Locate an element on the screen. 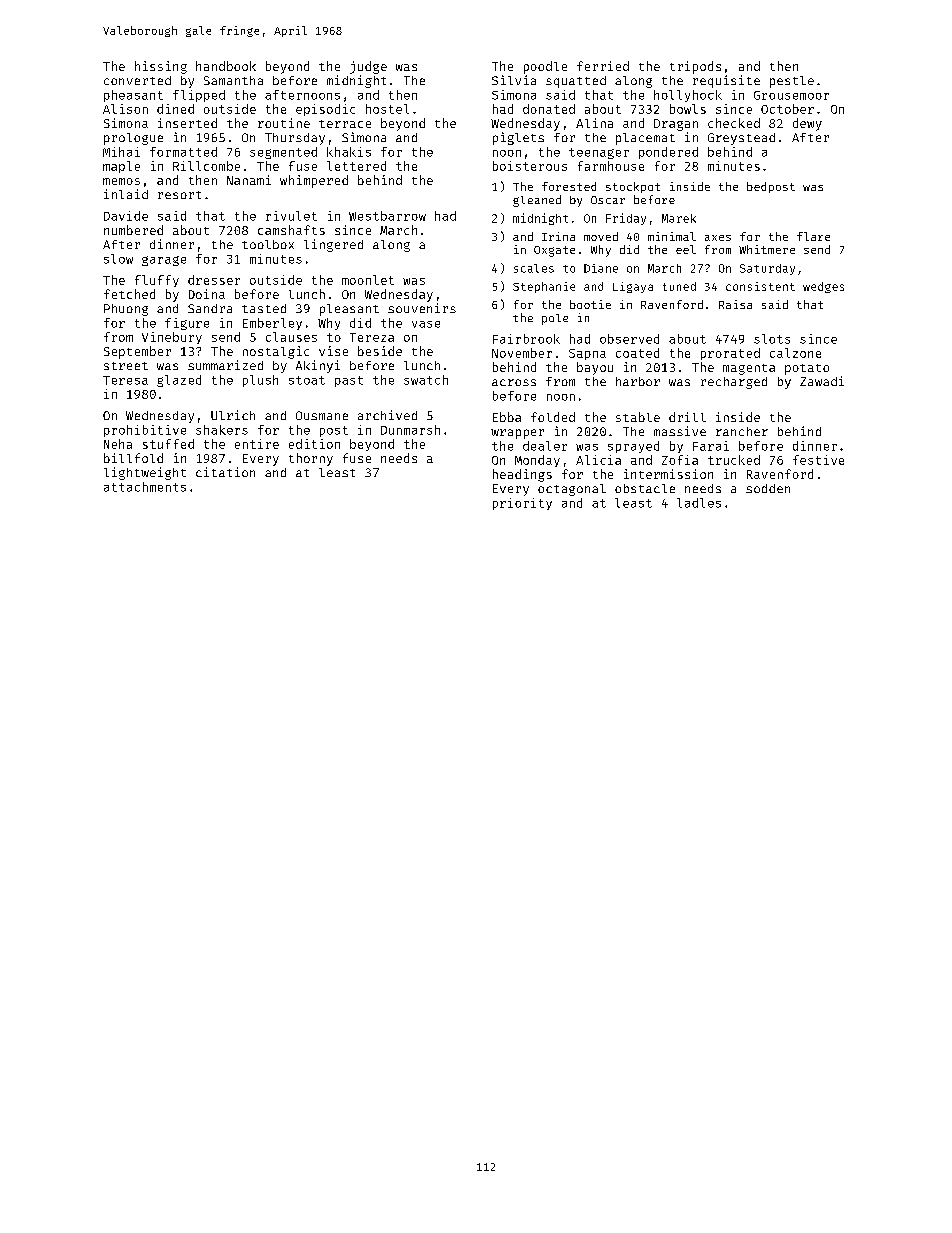  hollyhock is located at coordinates (688, 96).
